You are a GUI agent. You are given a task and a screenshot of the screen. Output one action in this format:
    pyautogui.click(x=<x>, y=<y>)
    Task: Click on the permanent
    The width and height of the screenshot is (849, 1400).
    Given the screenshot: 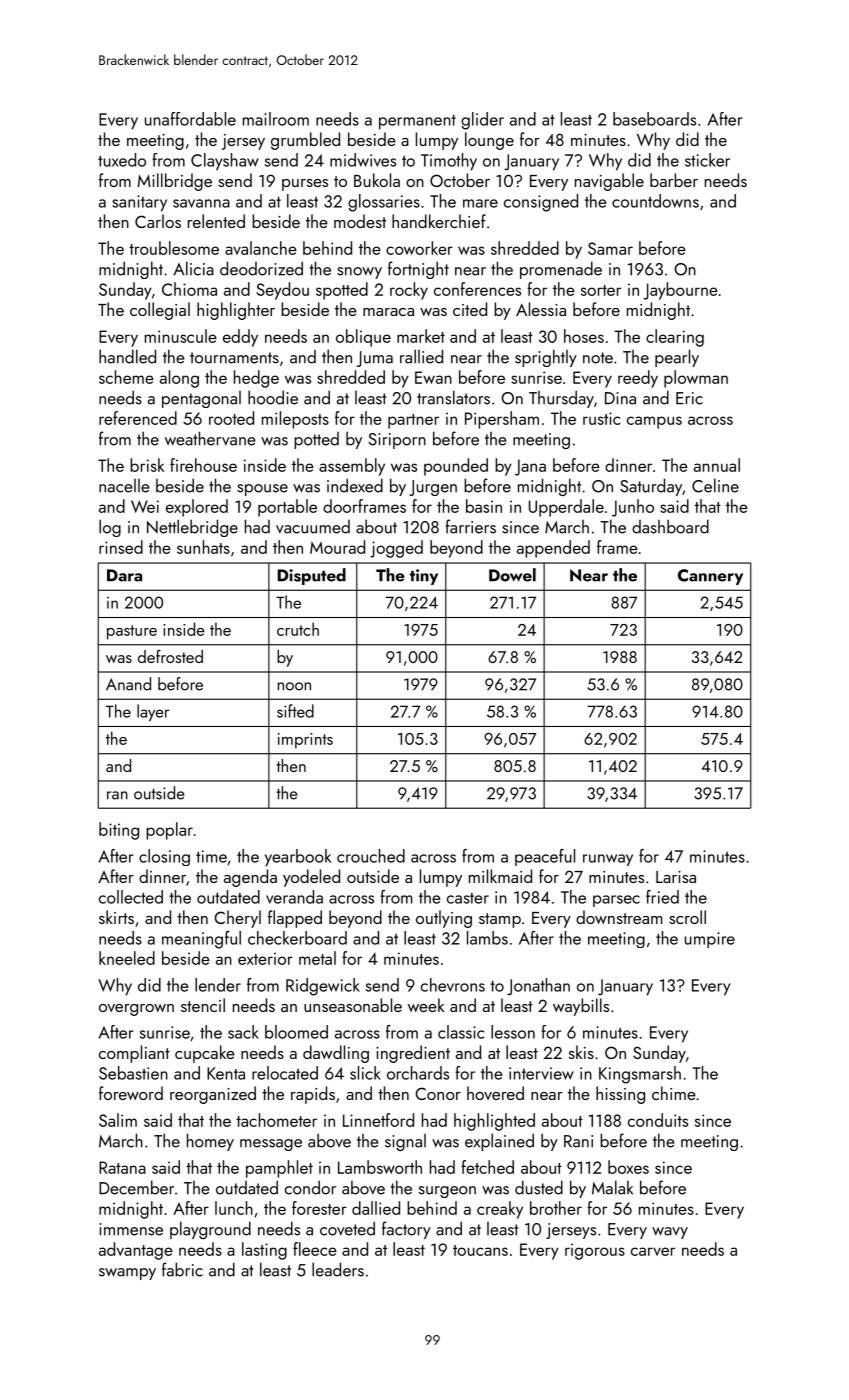 What is the action you would take?
    pyautogui.click(x=417, y=122)
